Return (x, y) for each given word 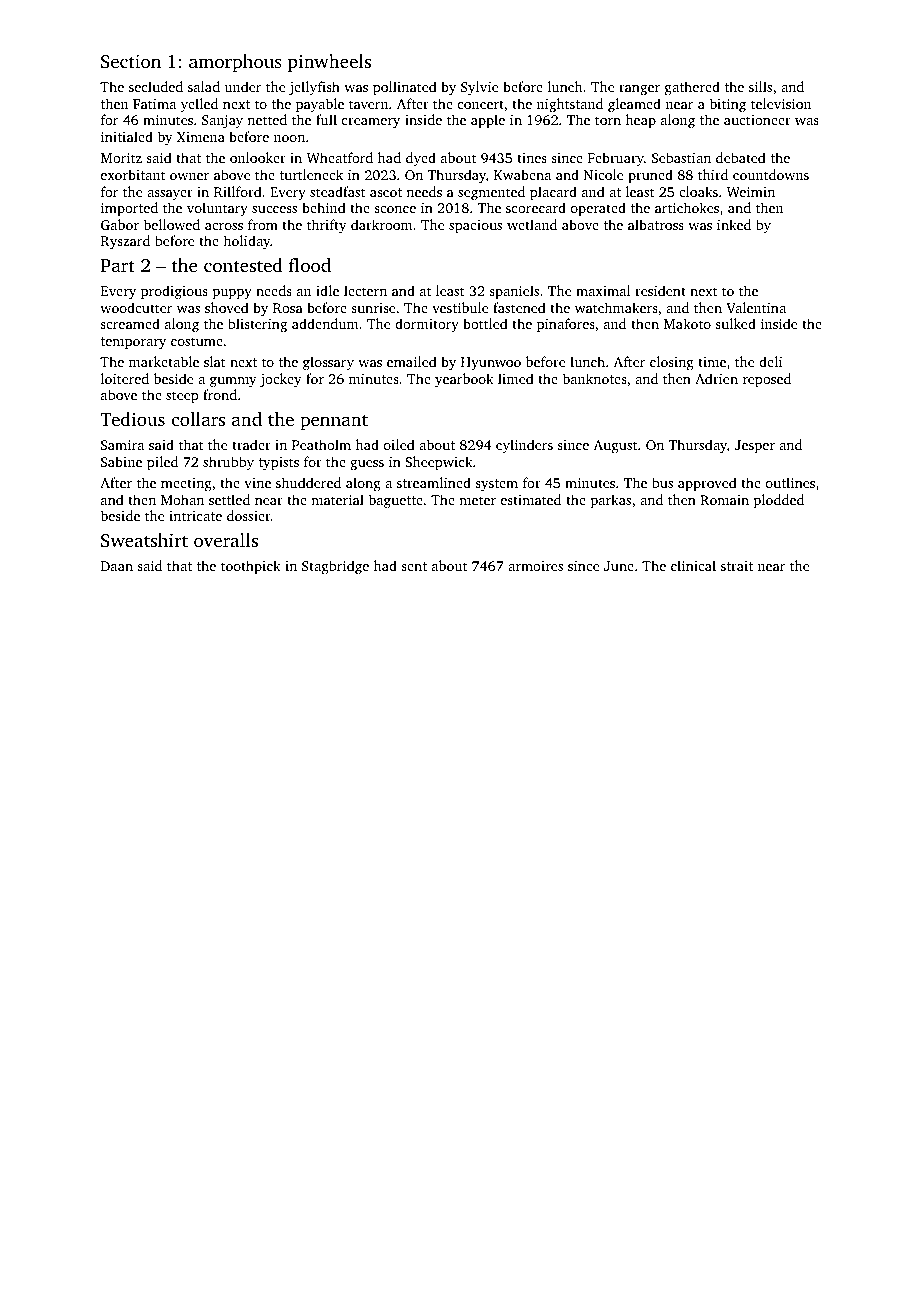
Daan (117, 566)
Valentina (756, 307)
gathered (692, 88)
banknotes (595, 378)
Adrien (716, 378)
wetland (532, 224)
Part (118, 265)
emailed (412, 361)
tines (532, 158)
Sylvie (479, 88)
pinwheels (329, 63)
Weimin (751, 192)
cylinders (524, 446)
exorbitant (133, 174)
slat (215, 361)
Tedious (132, 419)
